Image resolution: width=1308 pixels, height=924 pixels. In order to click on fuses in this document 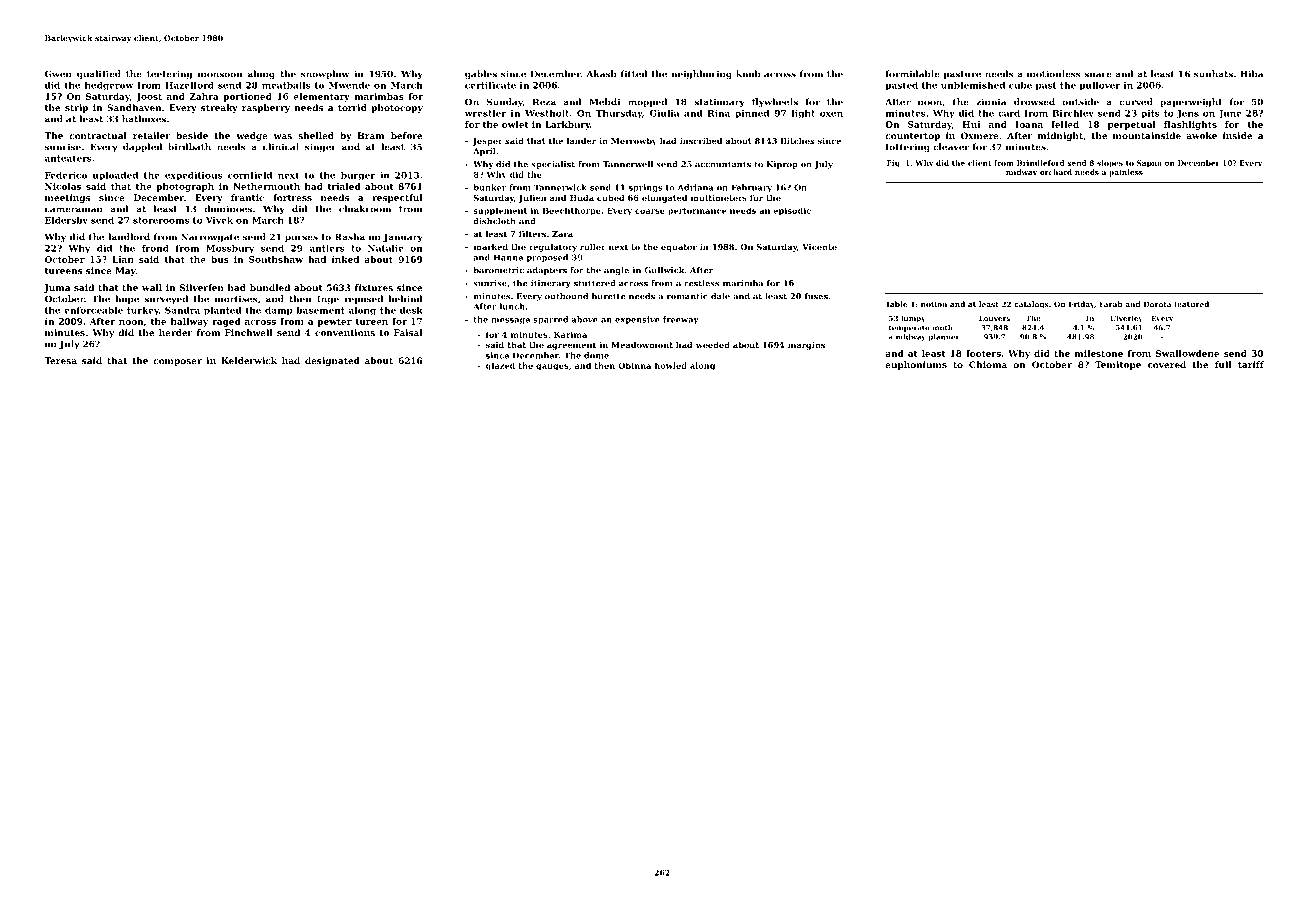, I will do `click(816, 296)`.
